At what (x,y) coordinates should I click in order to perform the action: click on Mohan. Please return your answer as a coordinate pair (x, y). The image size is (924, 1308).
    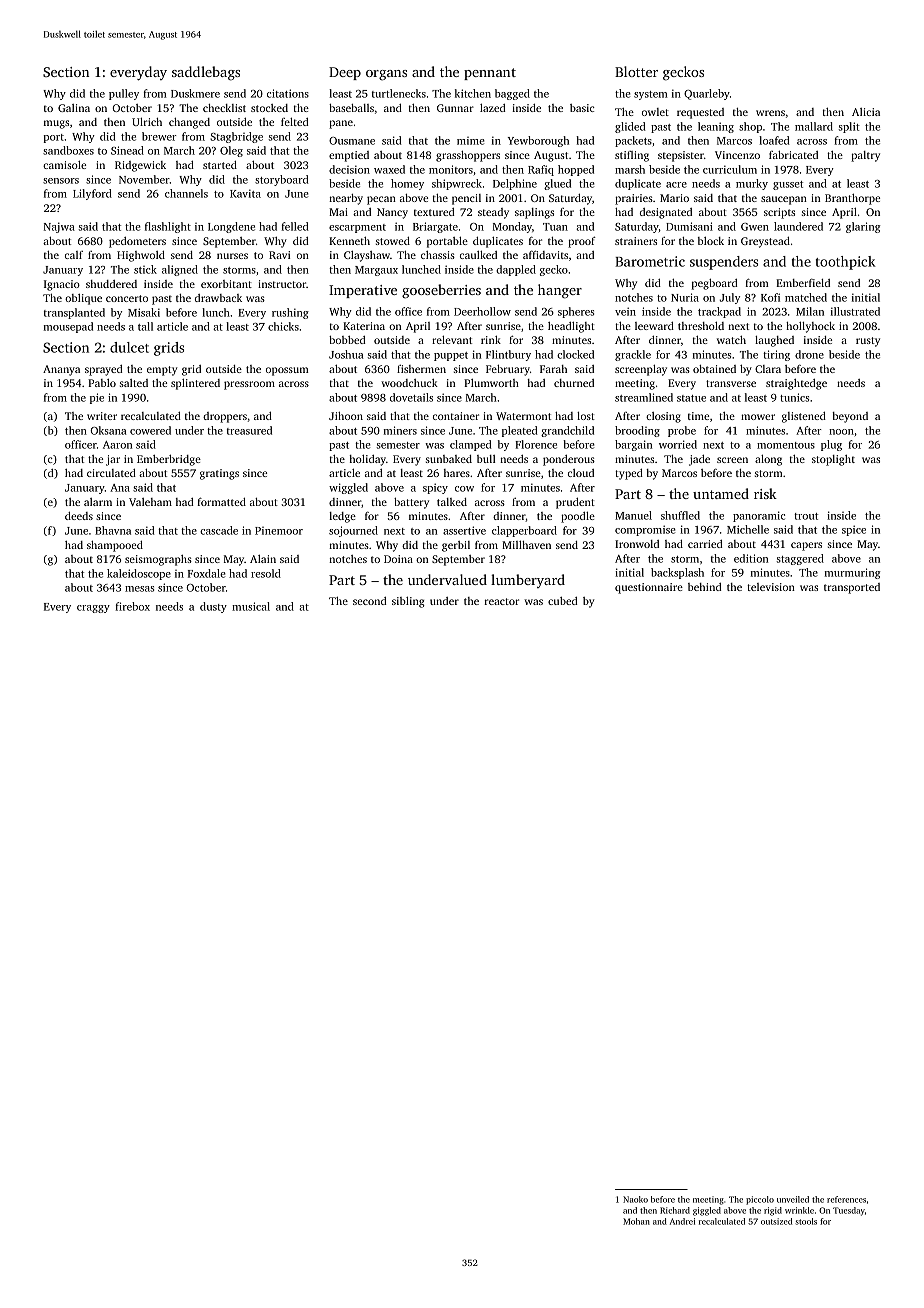
    Looking at the image, I should click on (636, 1221).
